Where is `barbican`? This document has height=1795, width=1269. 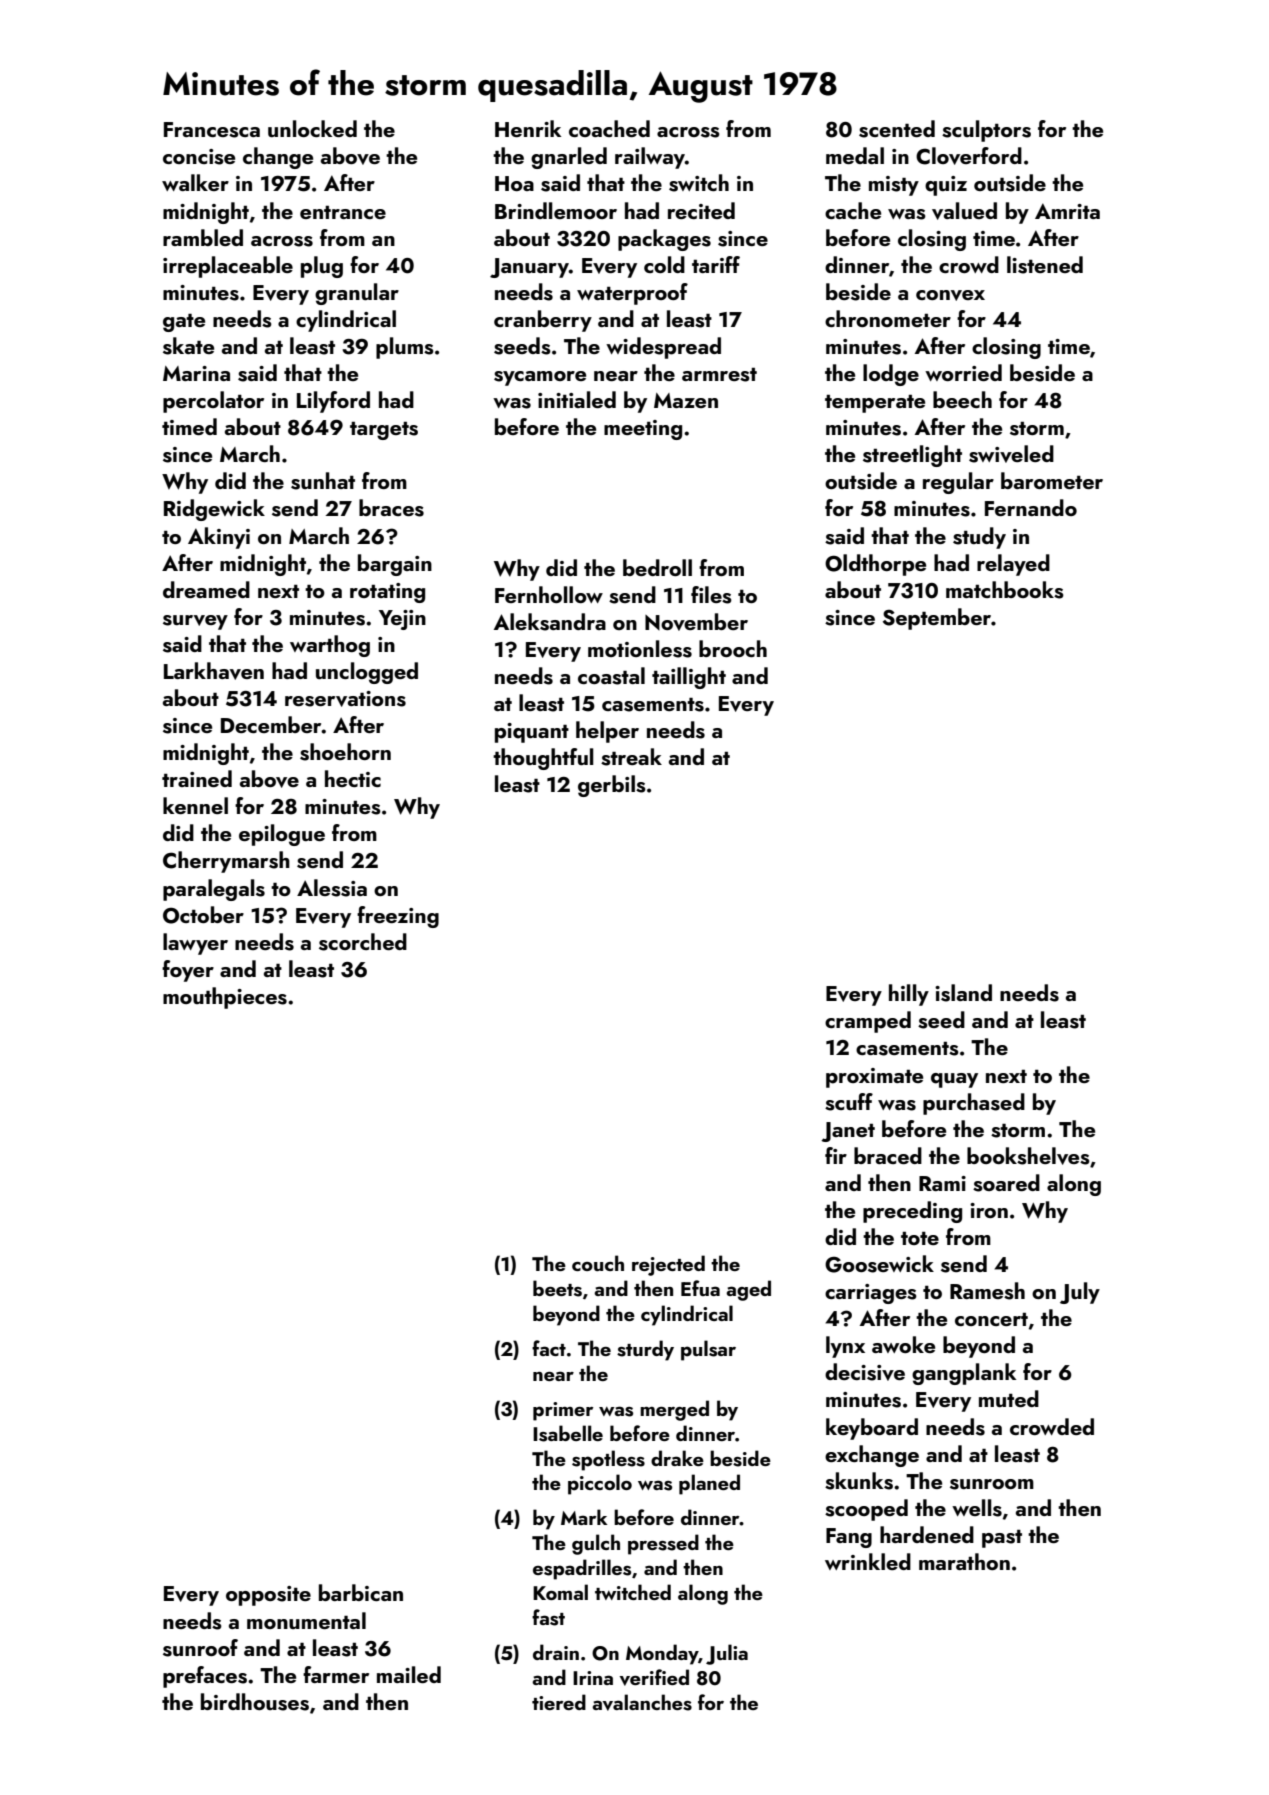 barbican is located at coordinates (361, 1592).
